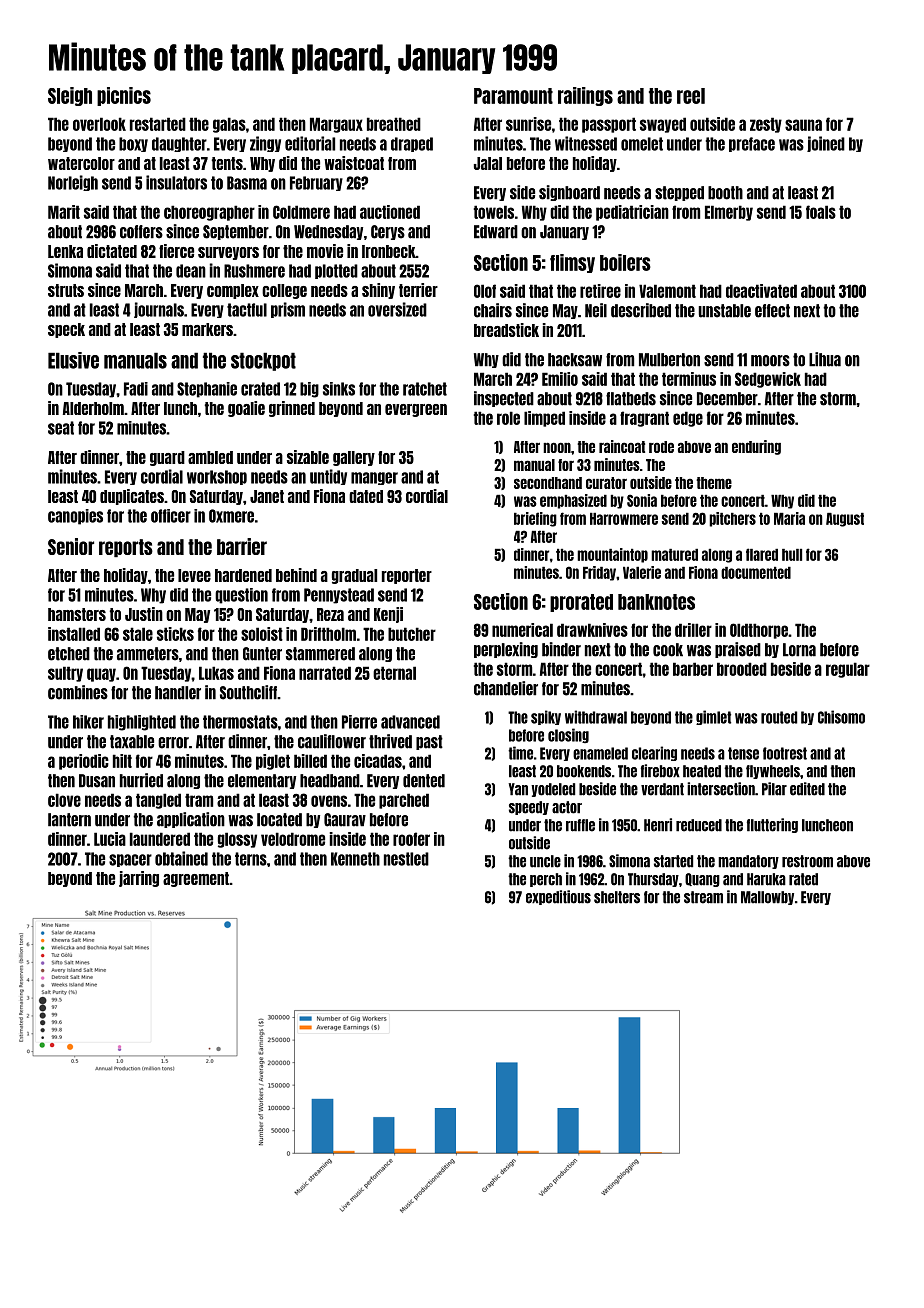  I want to click on Jalal, so click(488, 163).
